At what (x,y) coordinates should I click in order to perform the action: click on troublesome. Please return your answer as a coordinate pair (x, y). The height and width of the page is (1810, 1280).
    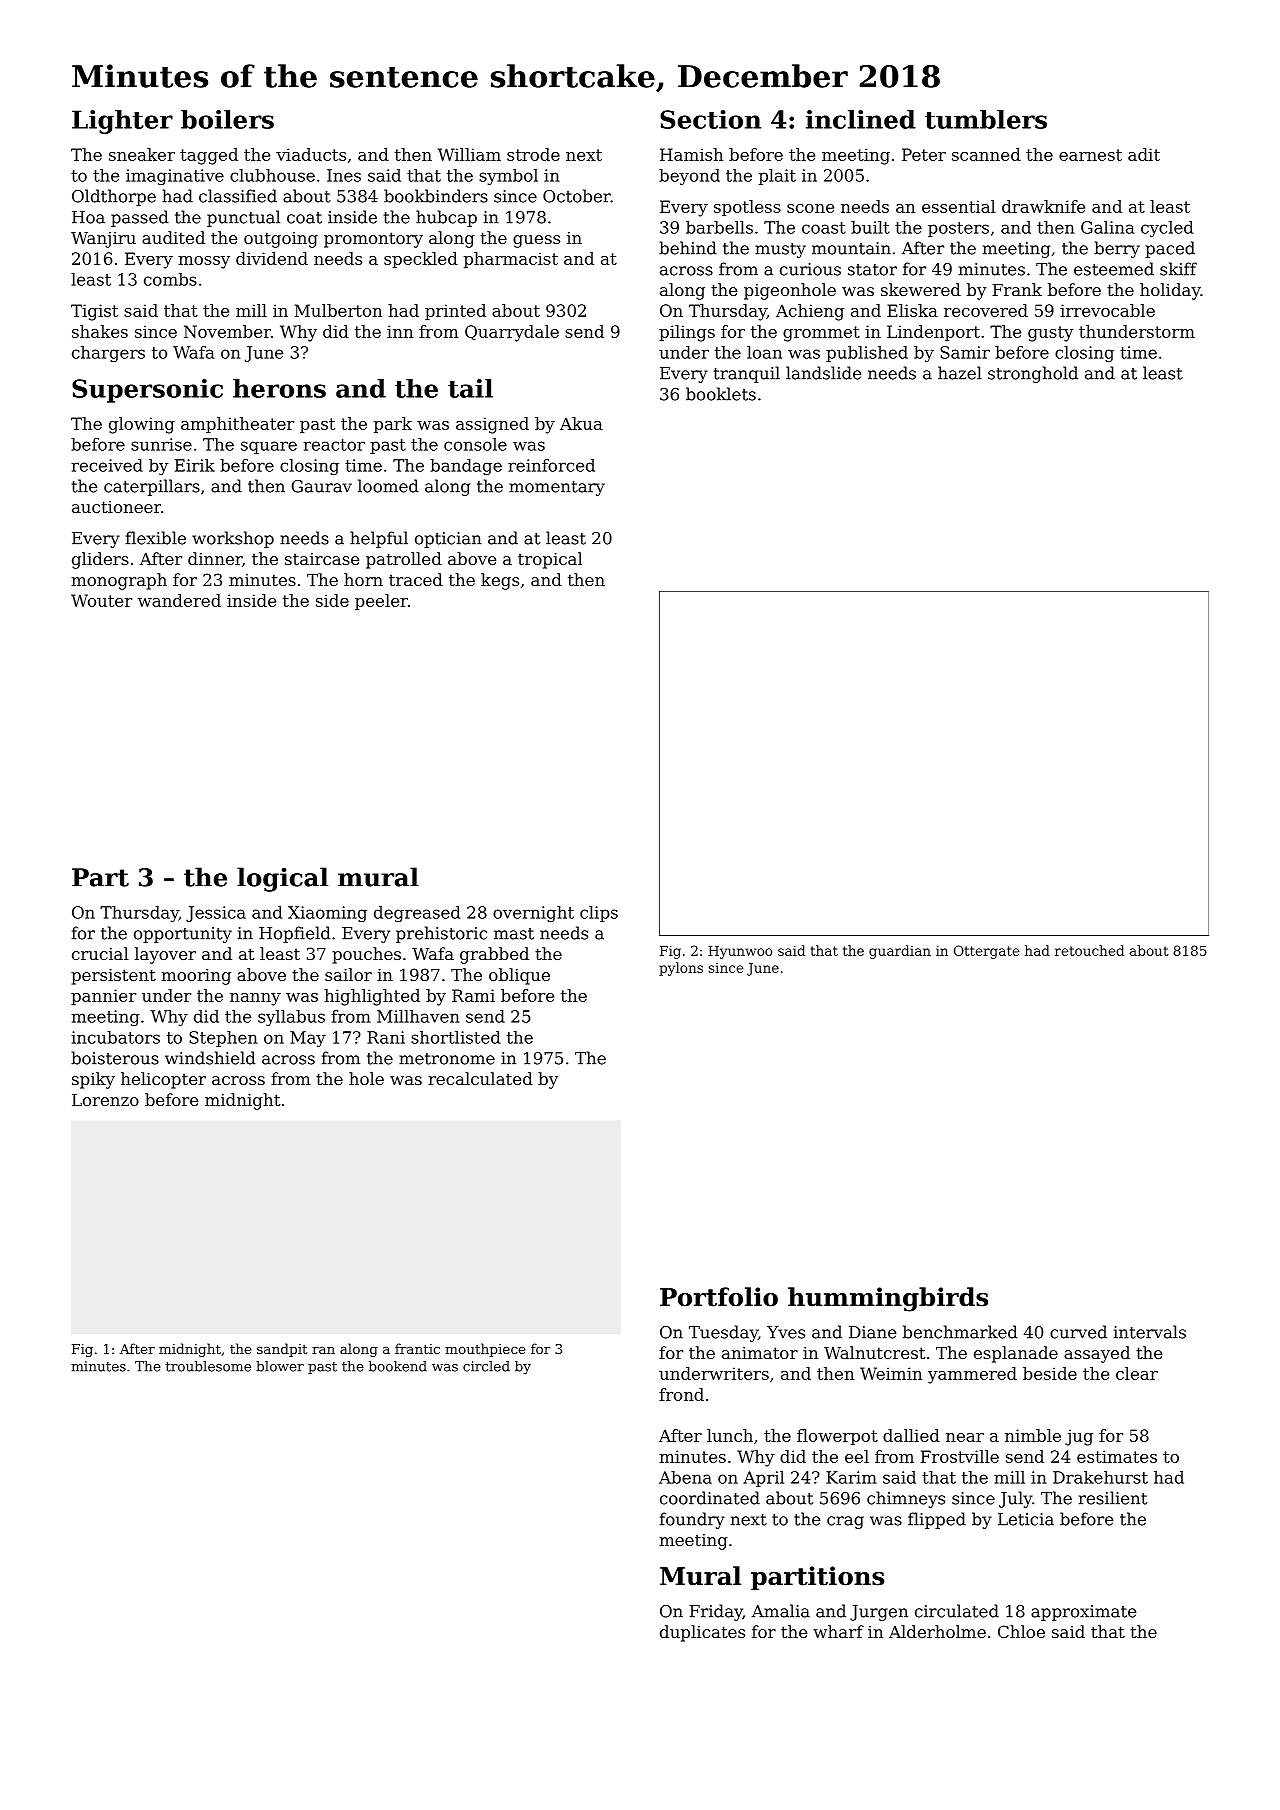
    Looking at the image, I should click on (208, 1366).
